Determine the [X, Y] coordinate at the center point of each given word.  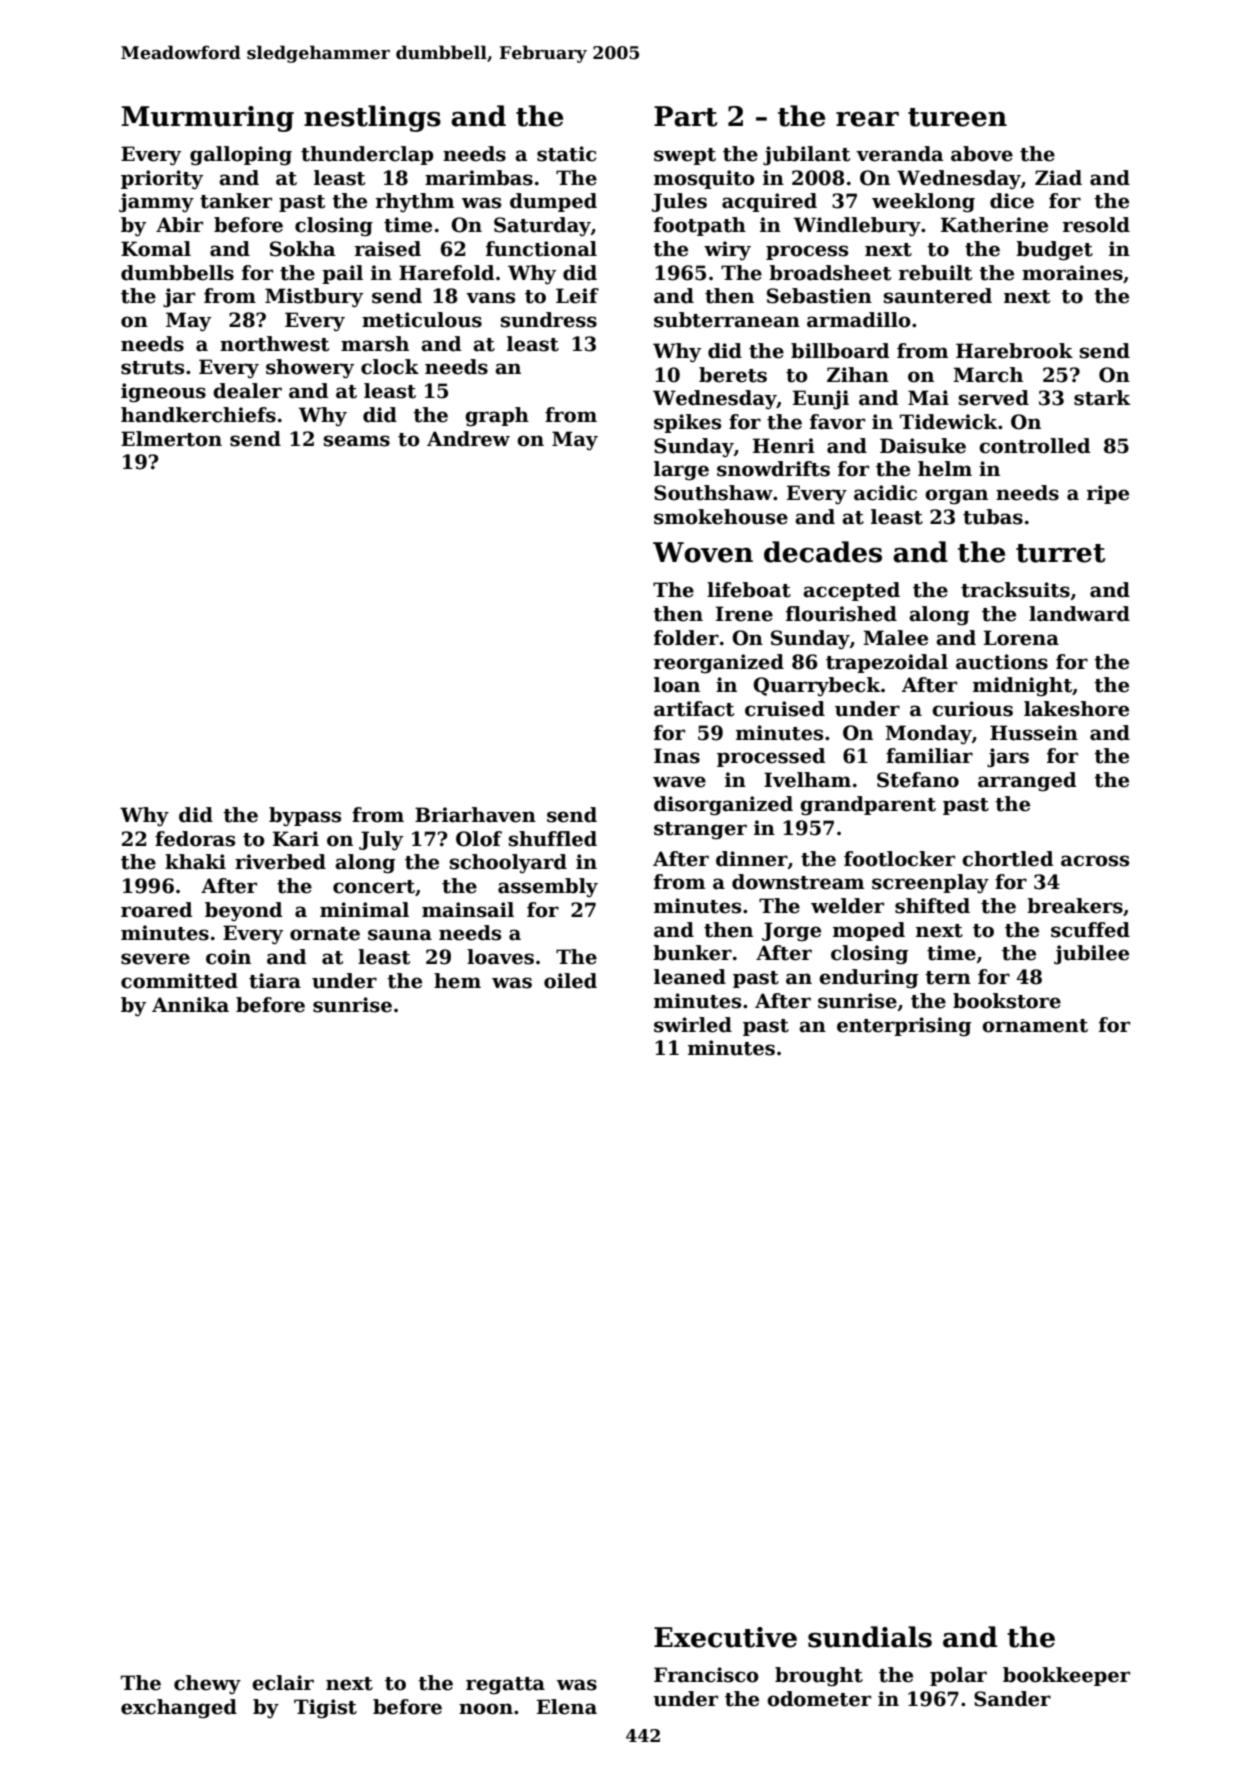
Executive [725, 1637]
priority [162, 180]
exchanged [179, 1709]
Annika [190, 1005]
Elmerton [171, 439]
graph [497, 416]
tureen [957, 117]
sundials [870, 1637]
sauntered [938, 296]
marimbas [479, 178]
